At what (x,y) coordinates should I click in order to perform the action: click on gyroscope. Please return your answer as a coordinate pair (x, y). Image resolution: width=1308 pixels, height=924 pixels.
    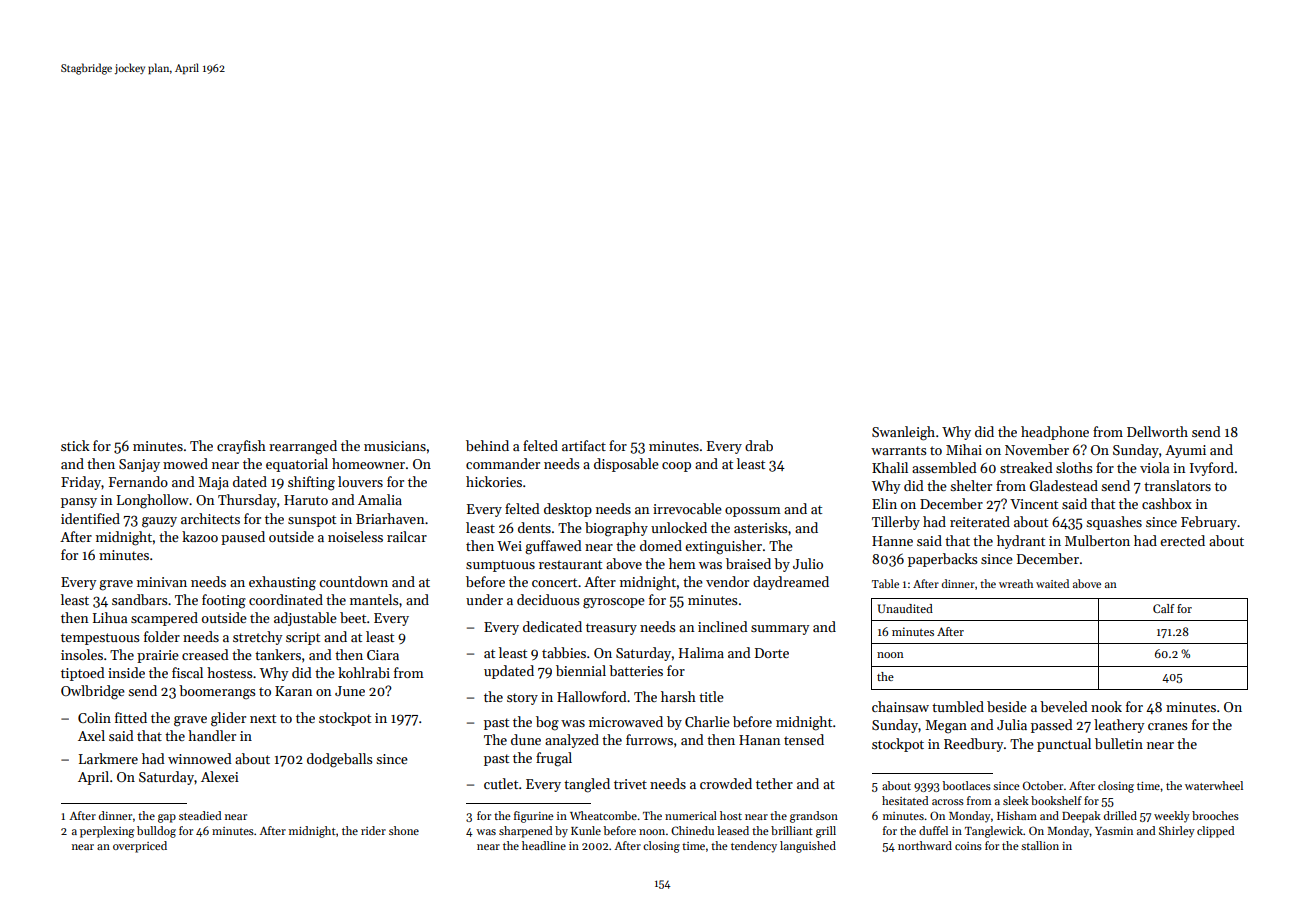
    Looking at the image, I should click on (614, 603).
